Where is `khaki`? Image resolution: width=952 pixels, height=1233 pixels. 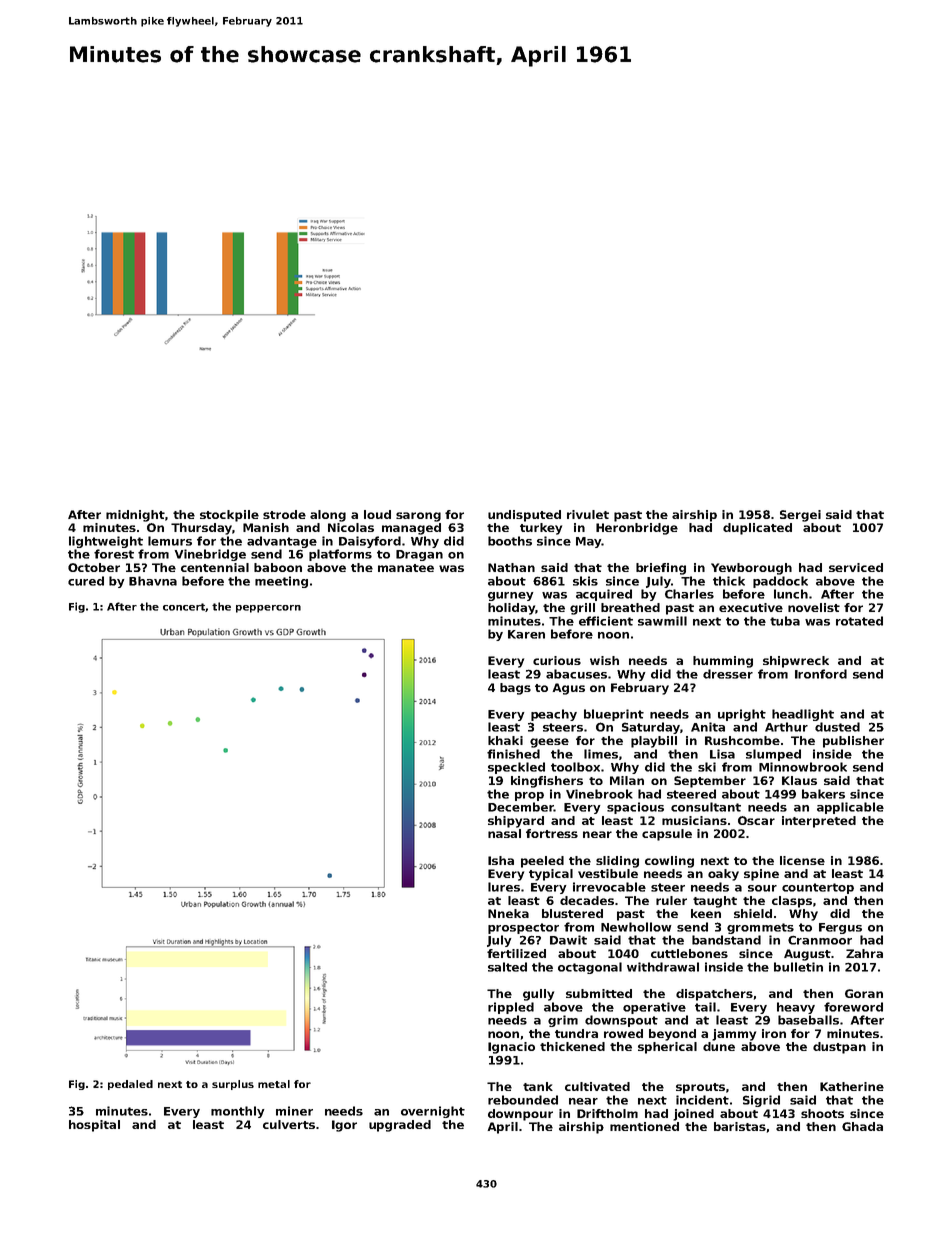
khaki is located at coordinates (505, 740).
